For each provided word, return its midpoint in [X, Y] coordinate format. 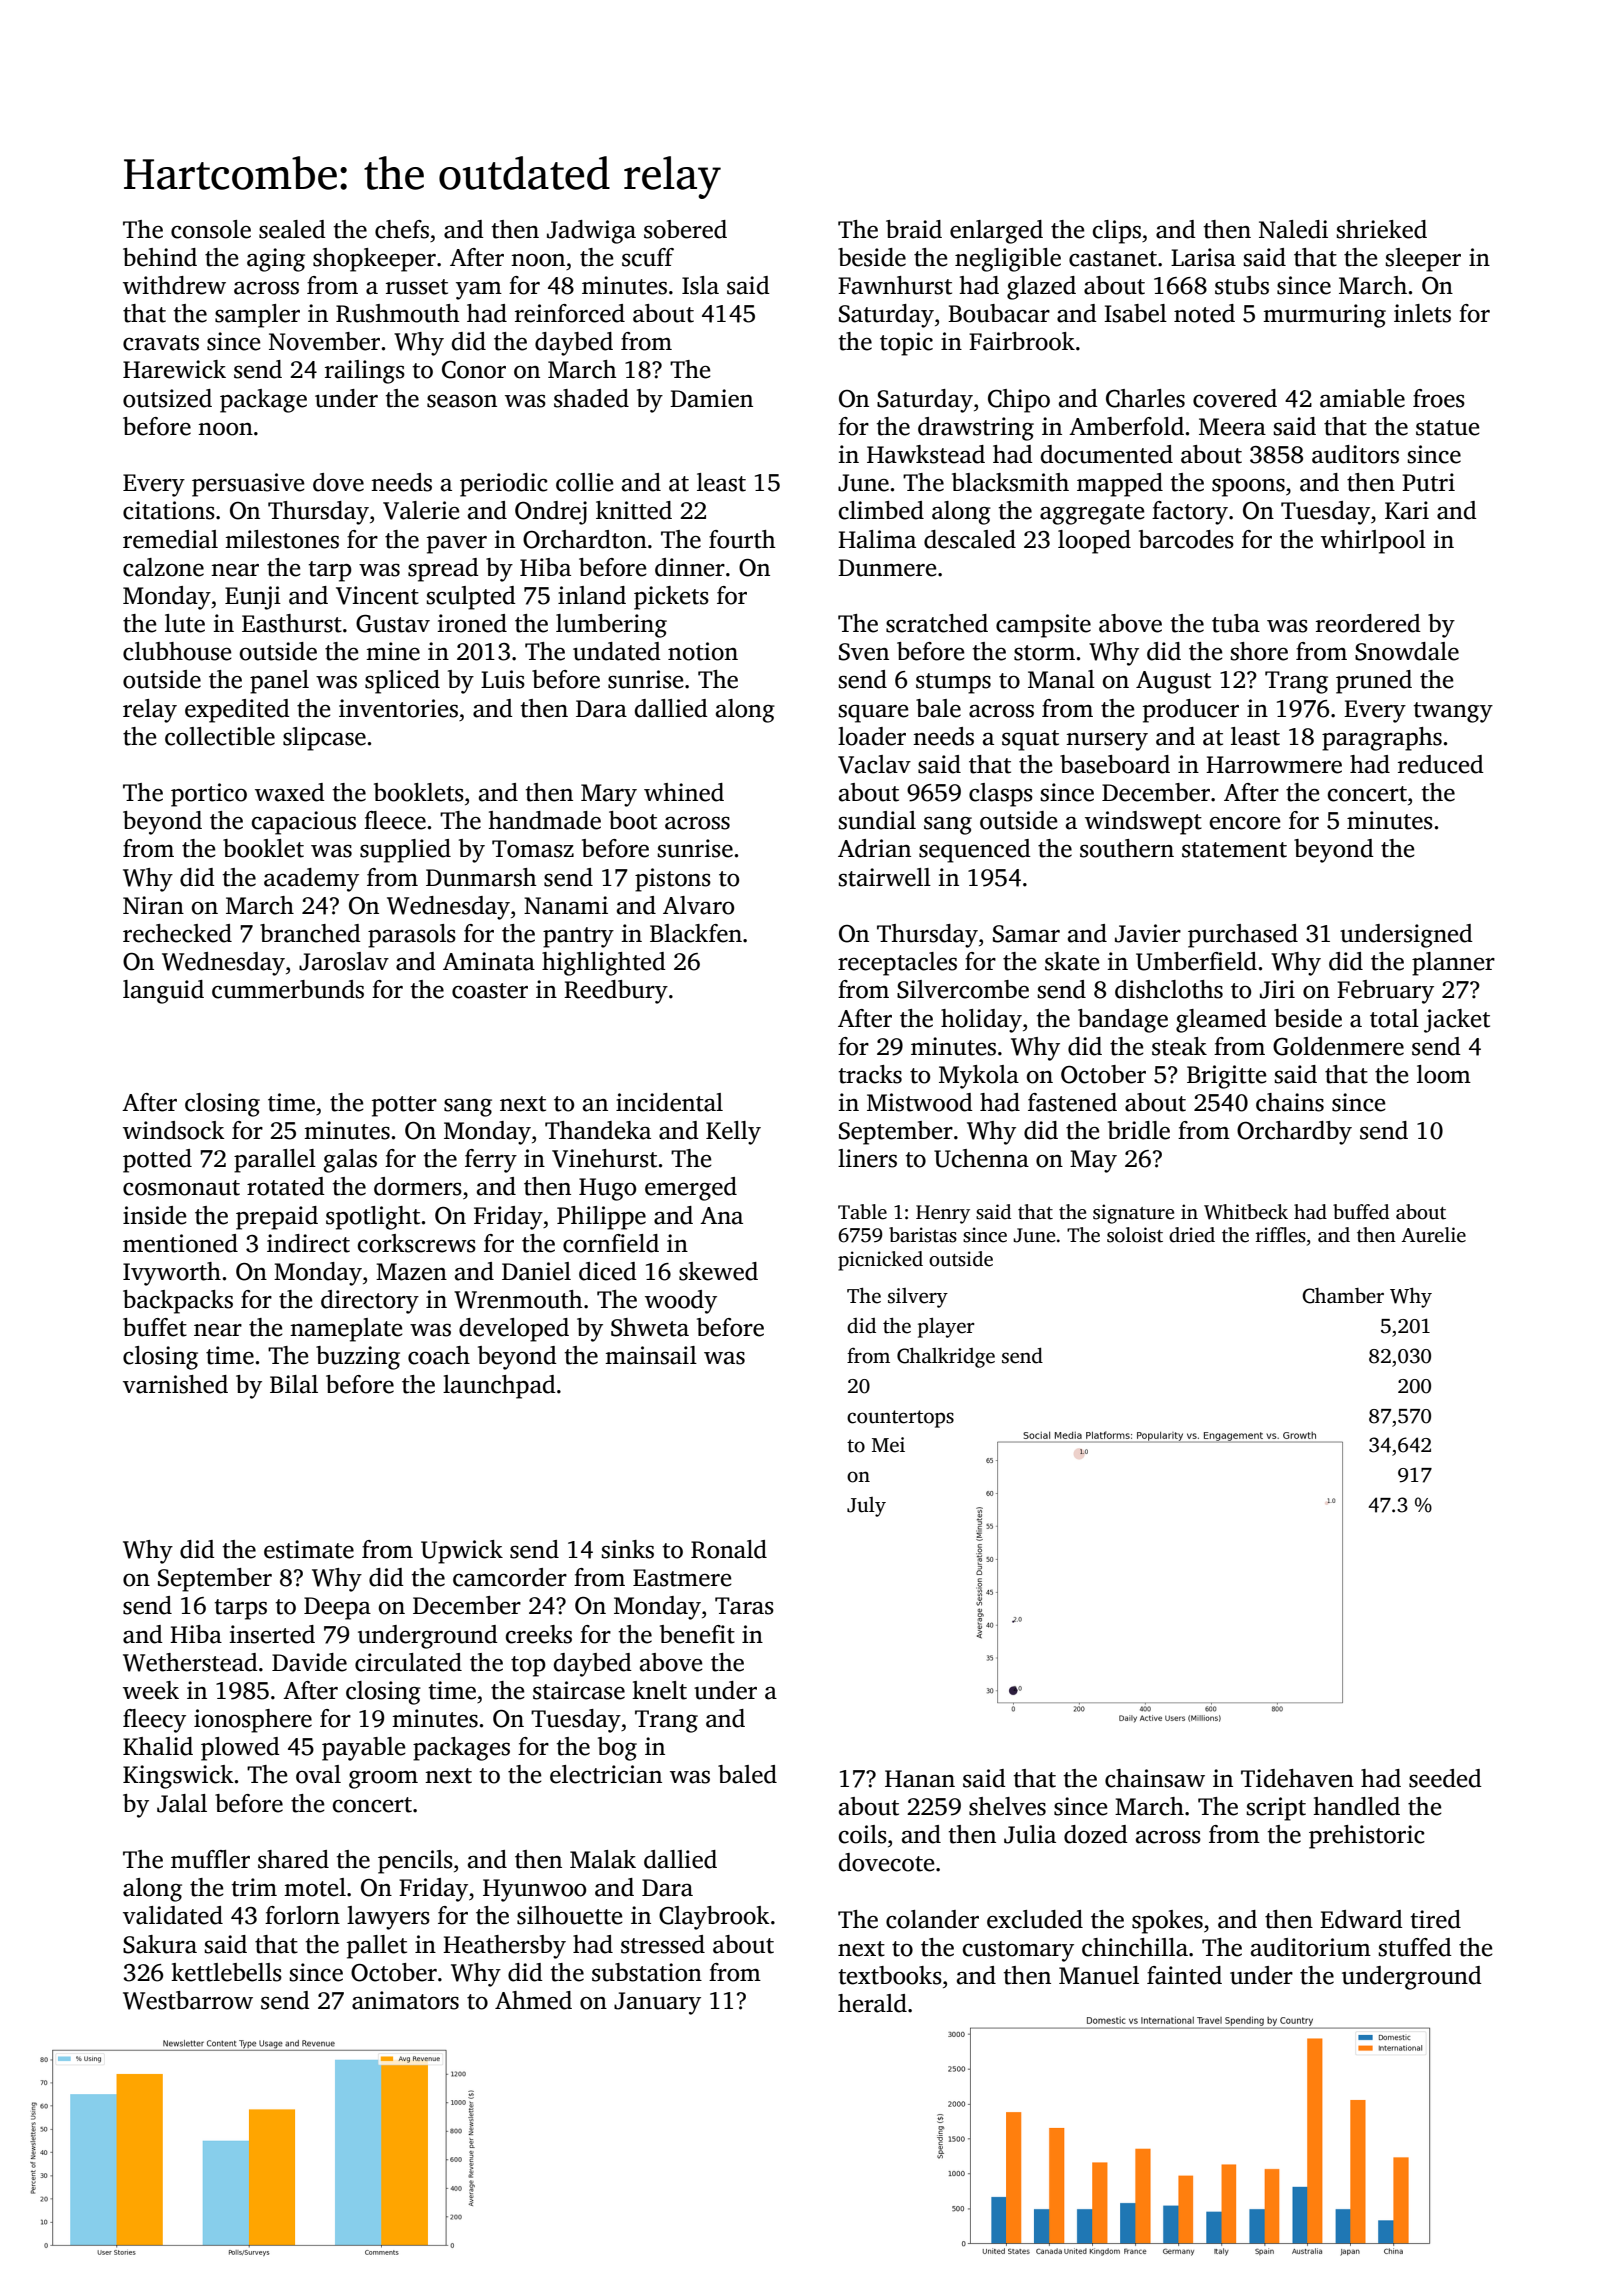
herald [872, 2003]
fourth [742, 539]
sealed [292, 229]
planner [1453, 964]
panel [279, 682]
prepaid [277, 1218]
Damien [711, 398]
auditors [1355, 454]
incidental [669, 1102]
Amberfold [1126, 426]
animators [405, 2000]
